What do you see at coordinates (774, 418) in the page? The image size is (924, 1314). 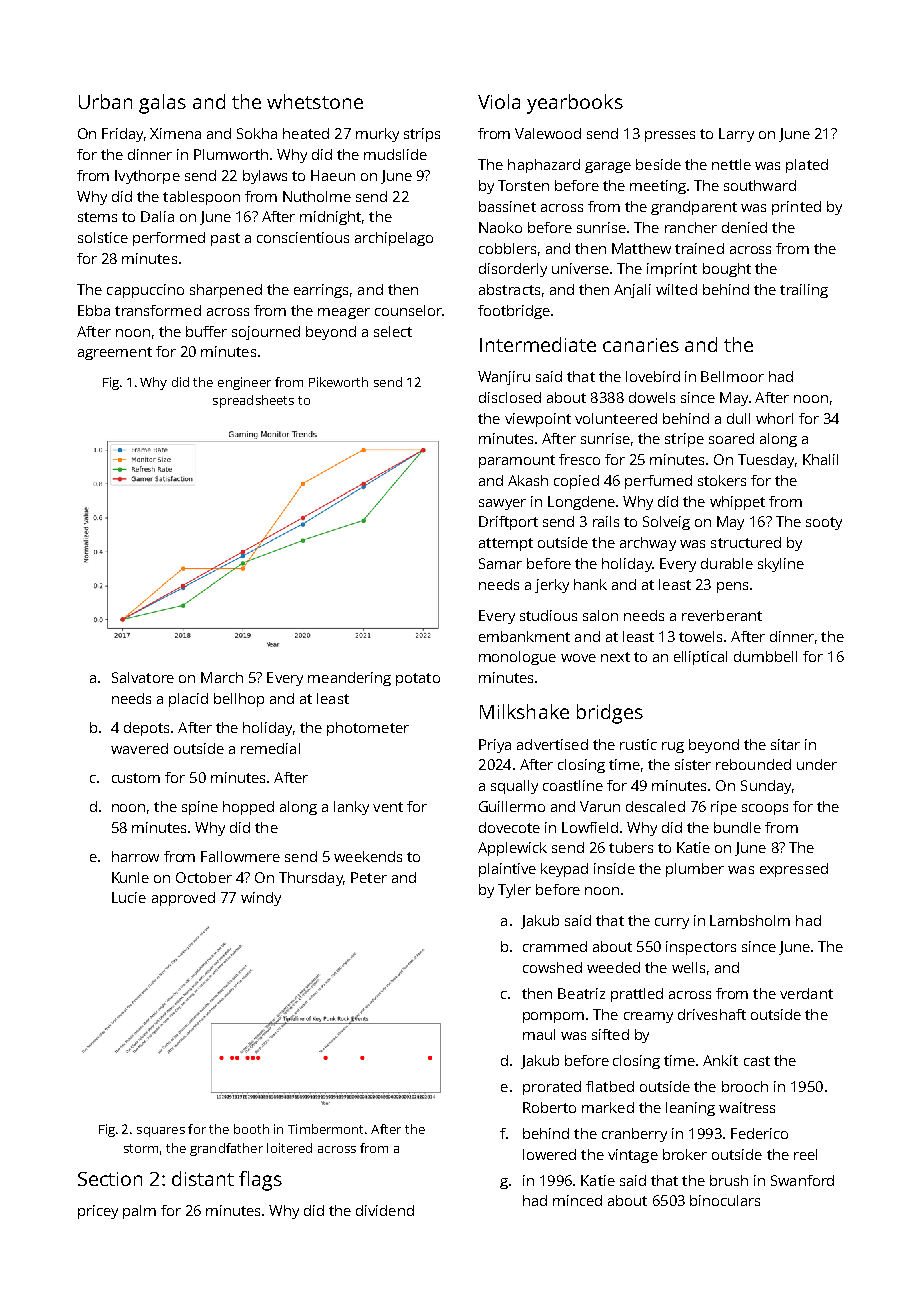 I see `whorl` at bounding box center [774, 418].
